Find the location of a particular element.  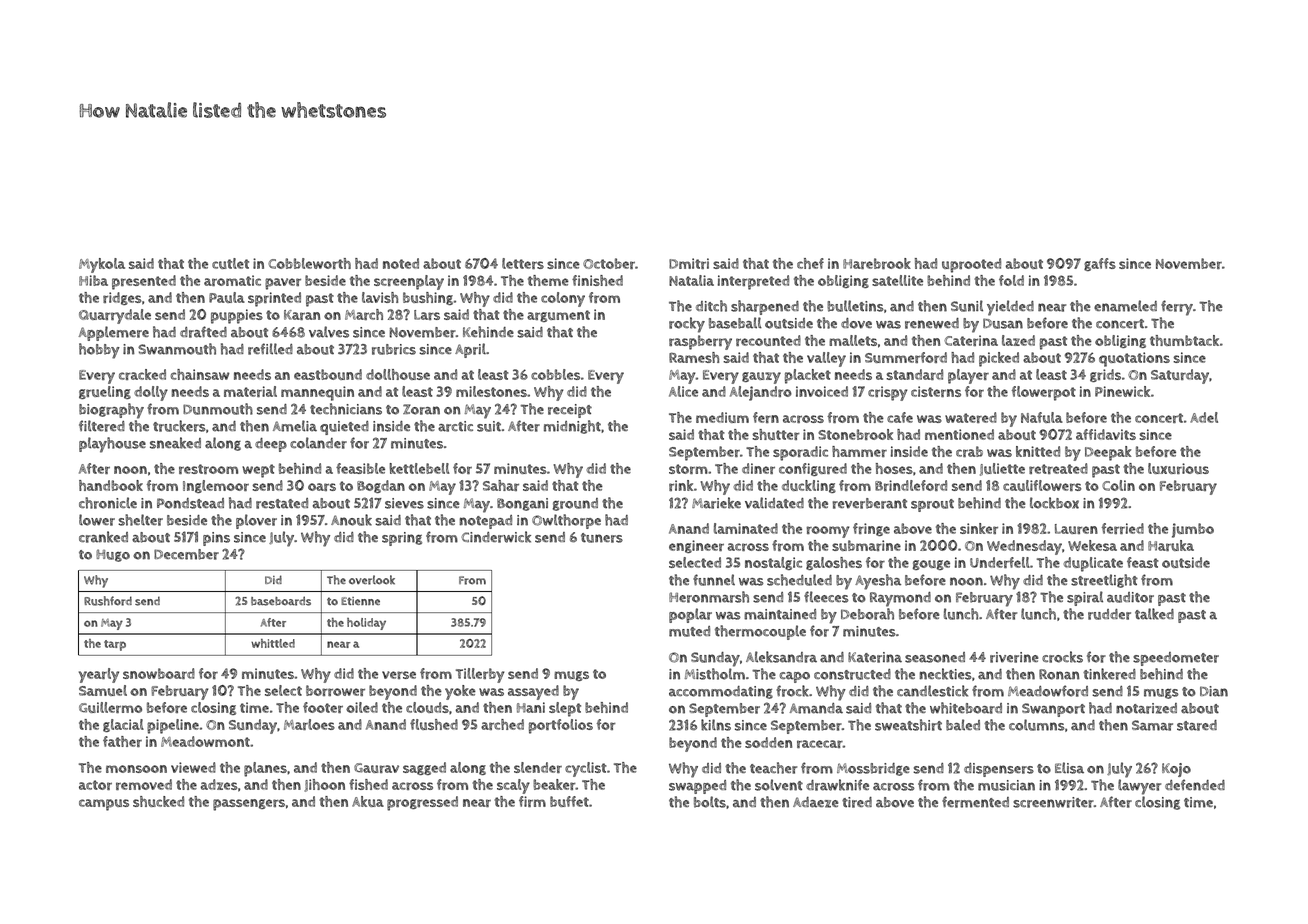

funnel is located at coordinates (714, 580).
